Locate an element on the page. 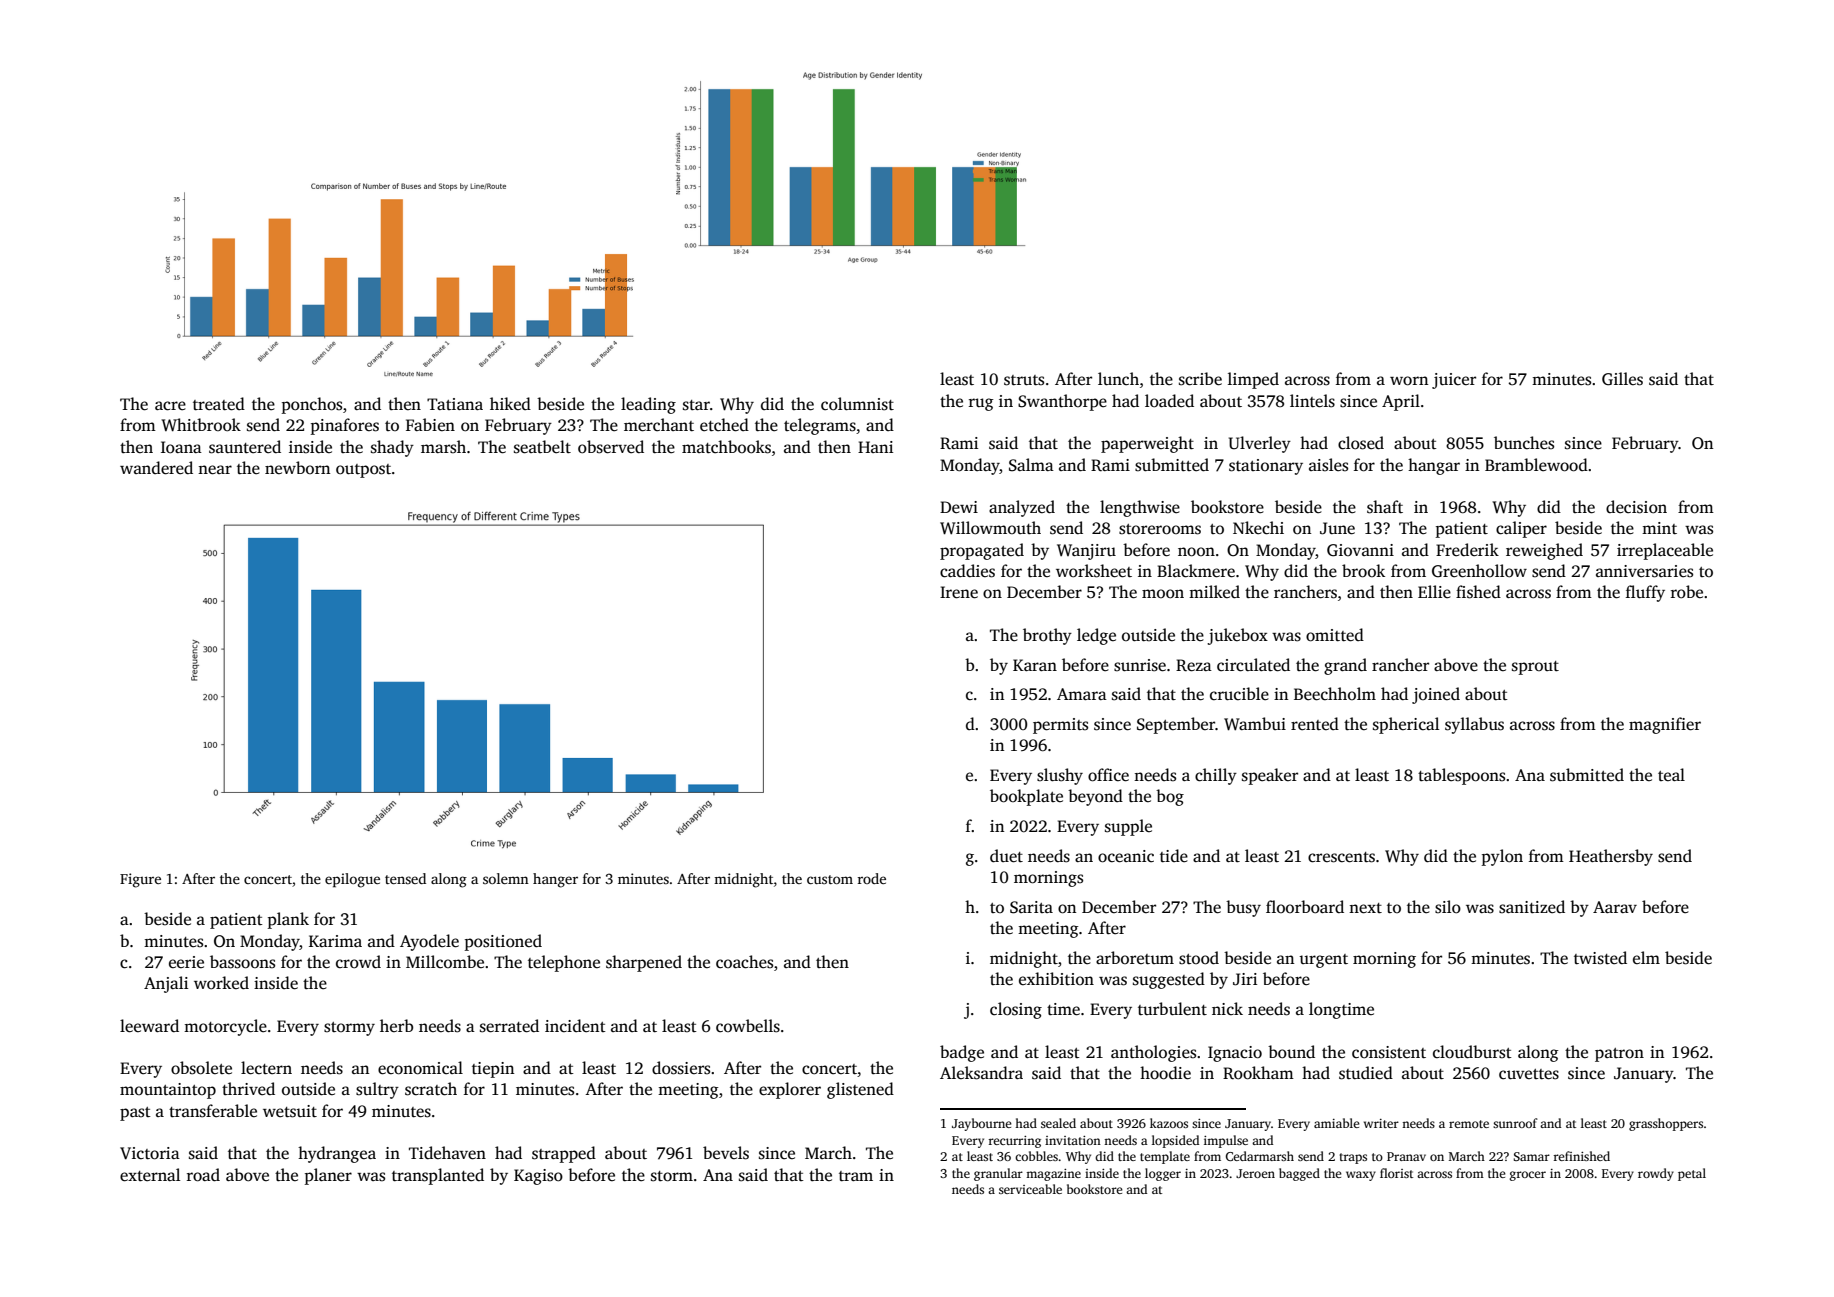  permits is located at coordinates (1060, 726).
